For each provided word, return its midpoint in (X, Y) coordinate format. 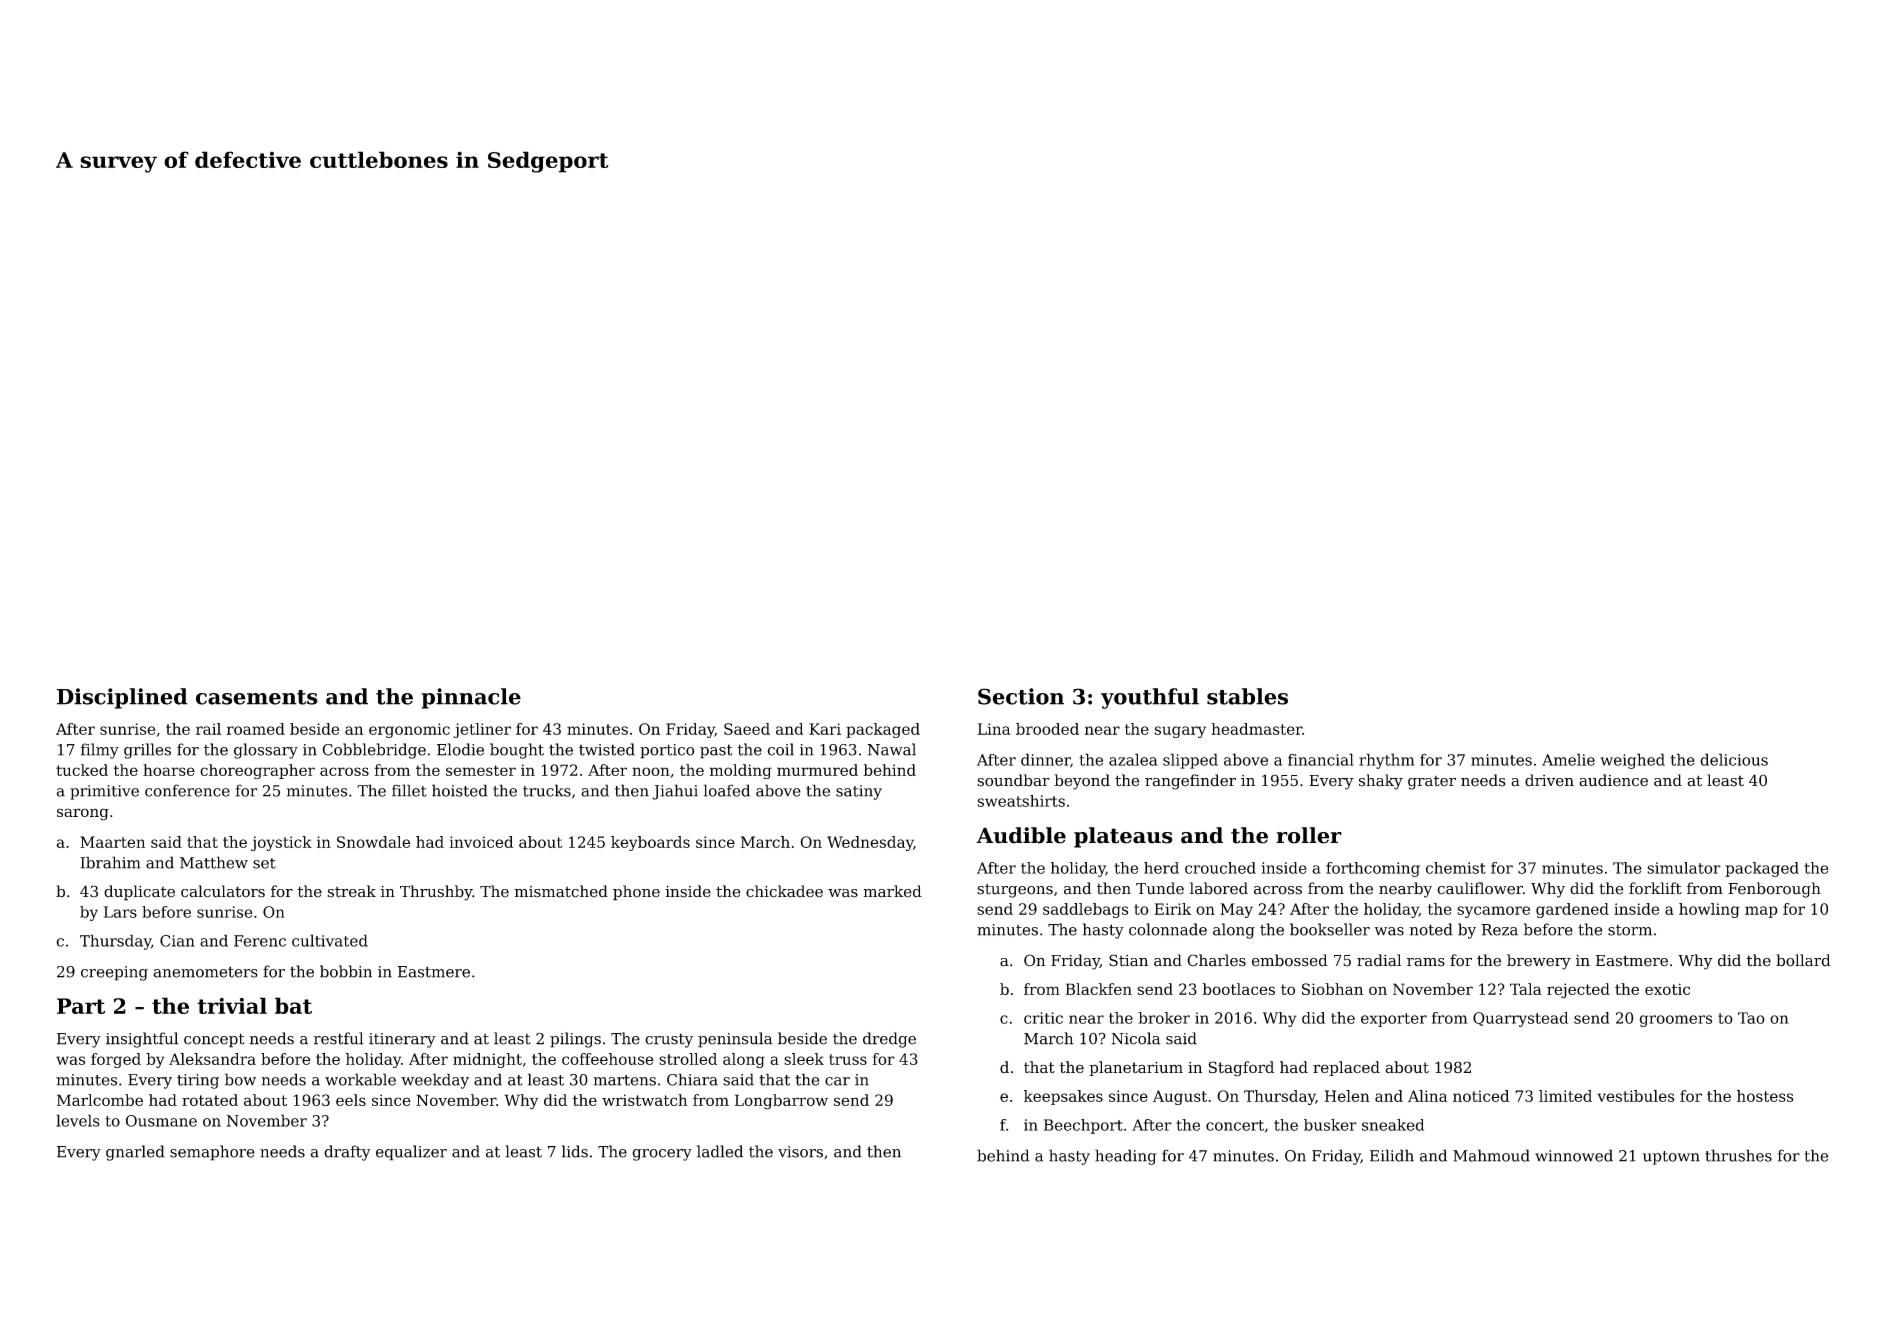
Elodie (460, 749)
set (264, 863)
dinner (1045, 759)
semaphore (212, 1153)
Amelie (1568, 759)
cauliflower (1480, 888)
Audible (1021, 835)
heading (1126, 1157)
